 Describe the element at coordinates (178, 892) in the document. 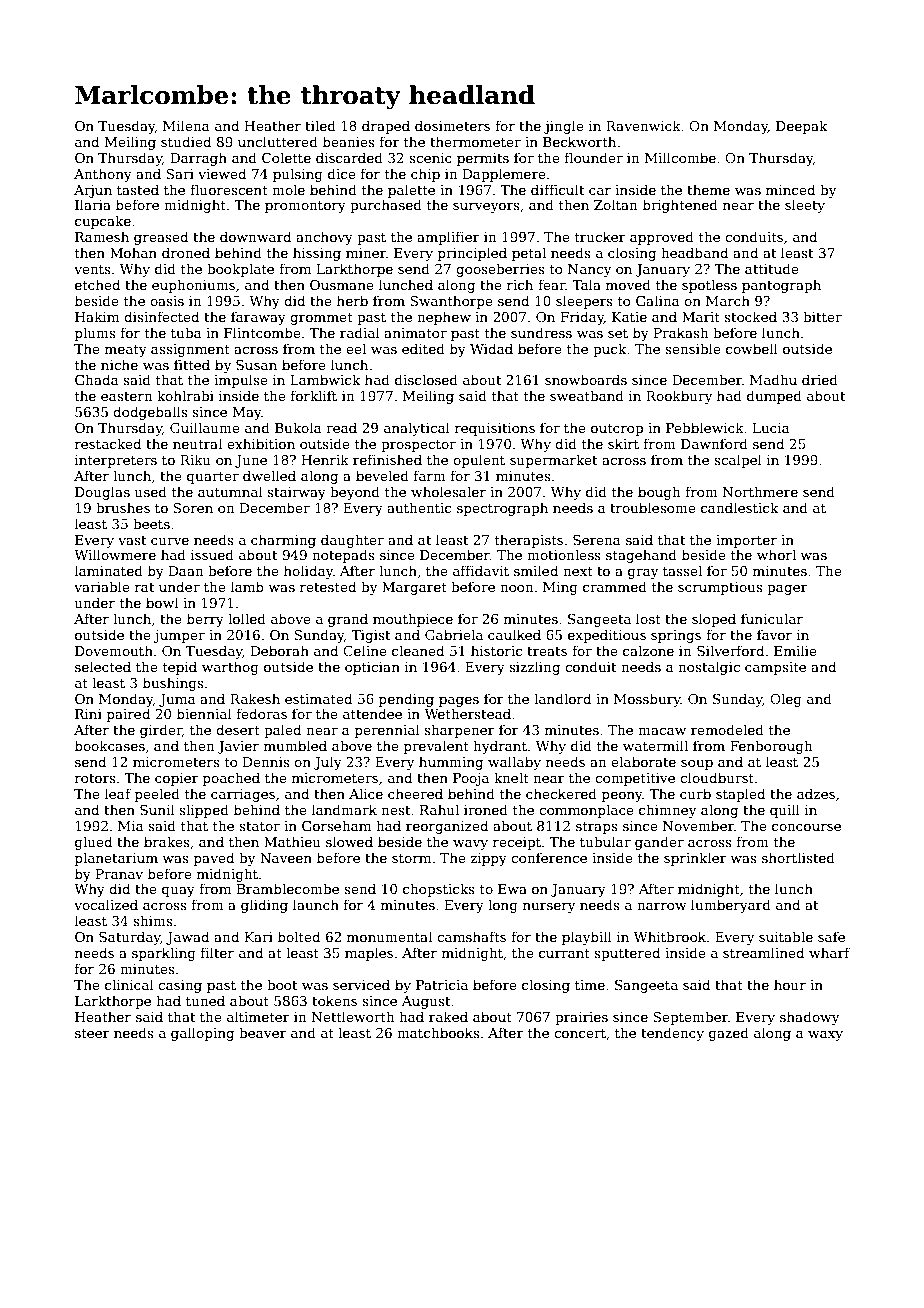

I see `quay` at that location.
